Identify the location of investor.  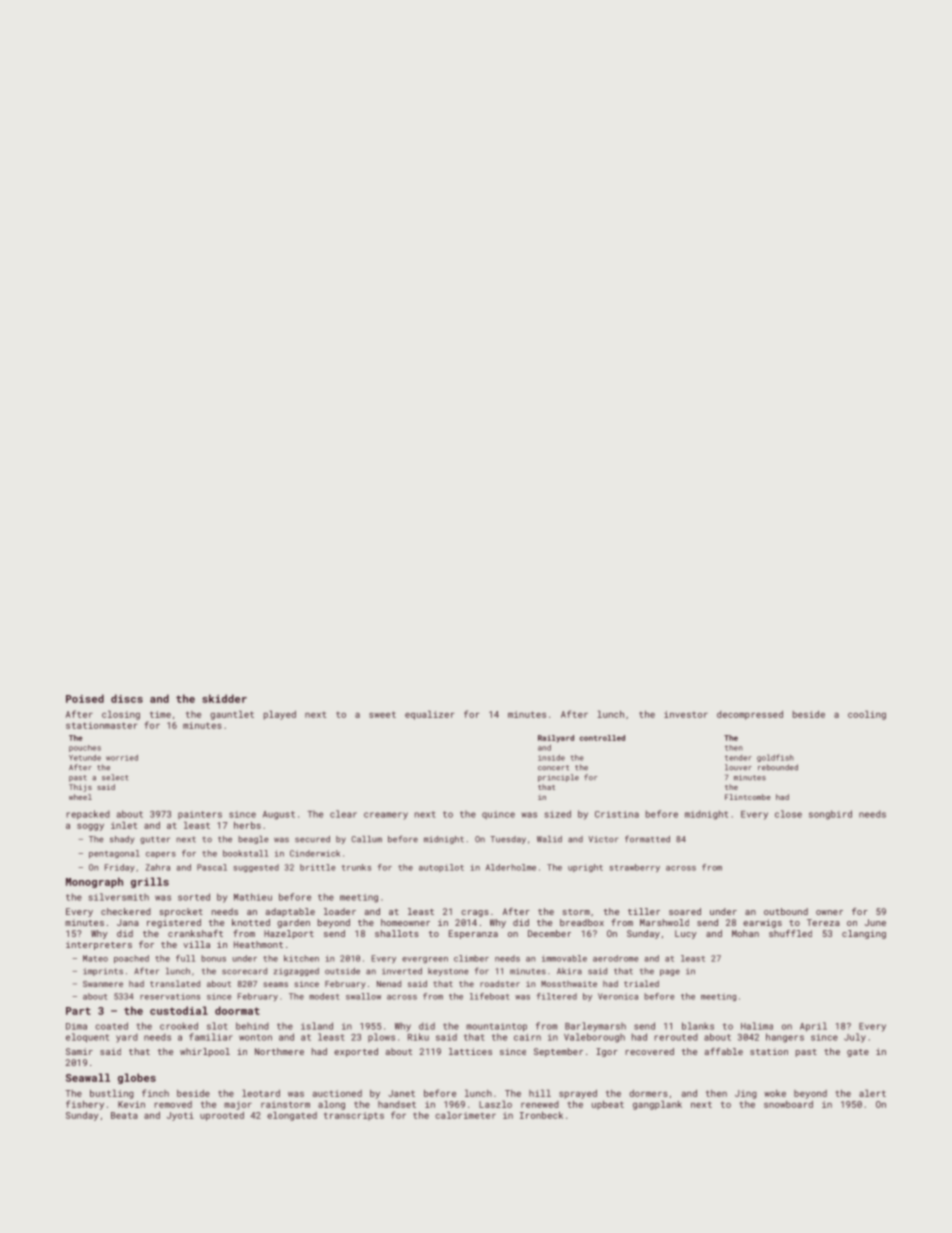
(686, 714).
